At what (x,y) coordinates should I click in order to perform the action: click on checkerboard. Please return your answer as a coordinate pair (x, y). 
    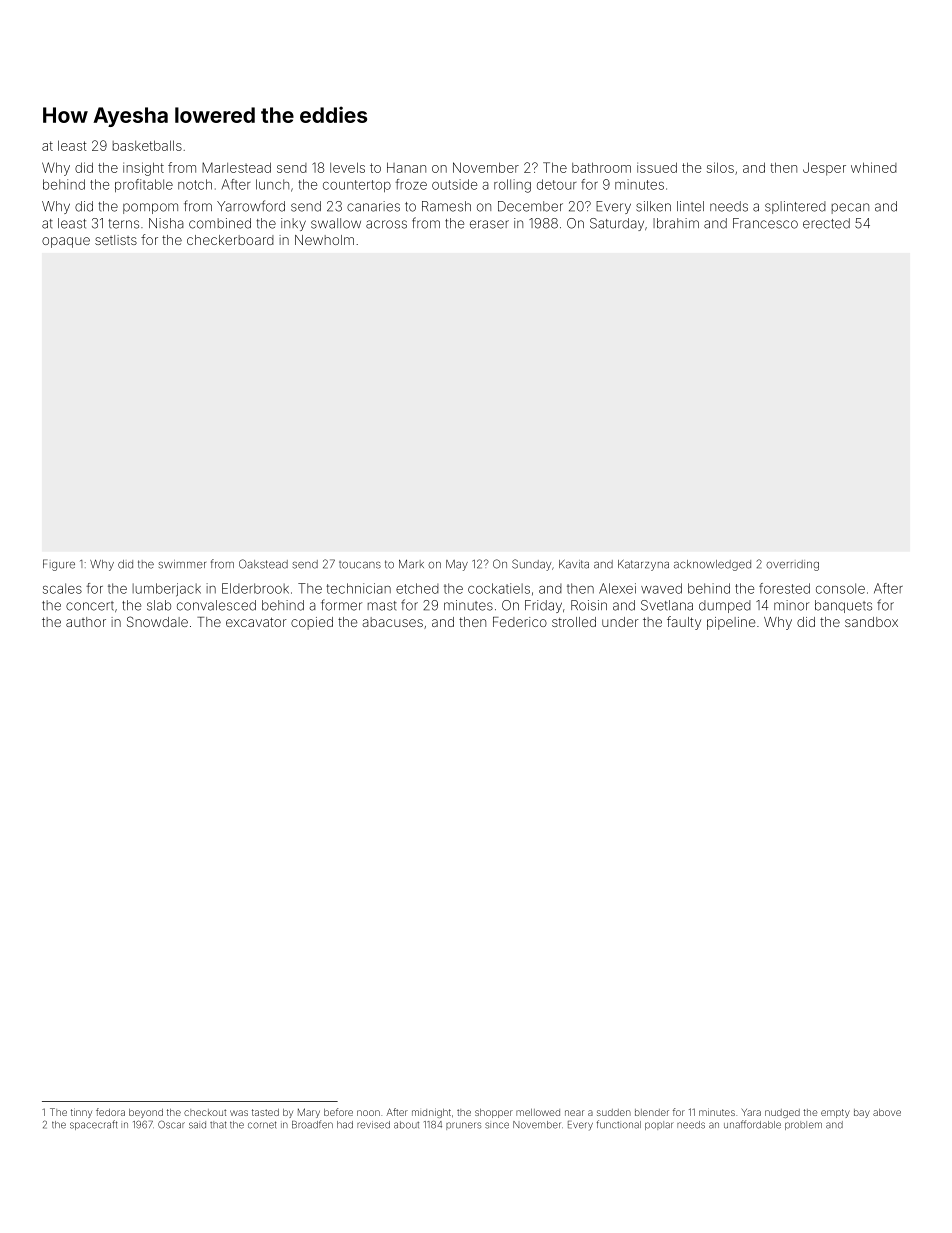
    Looking at the image, I should click on (230, 240).
